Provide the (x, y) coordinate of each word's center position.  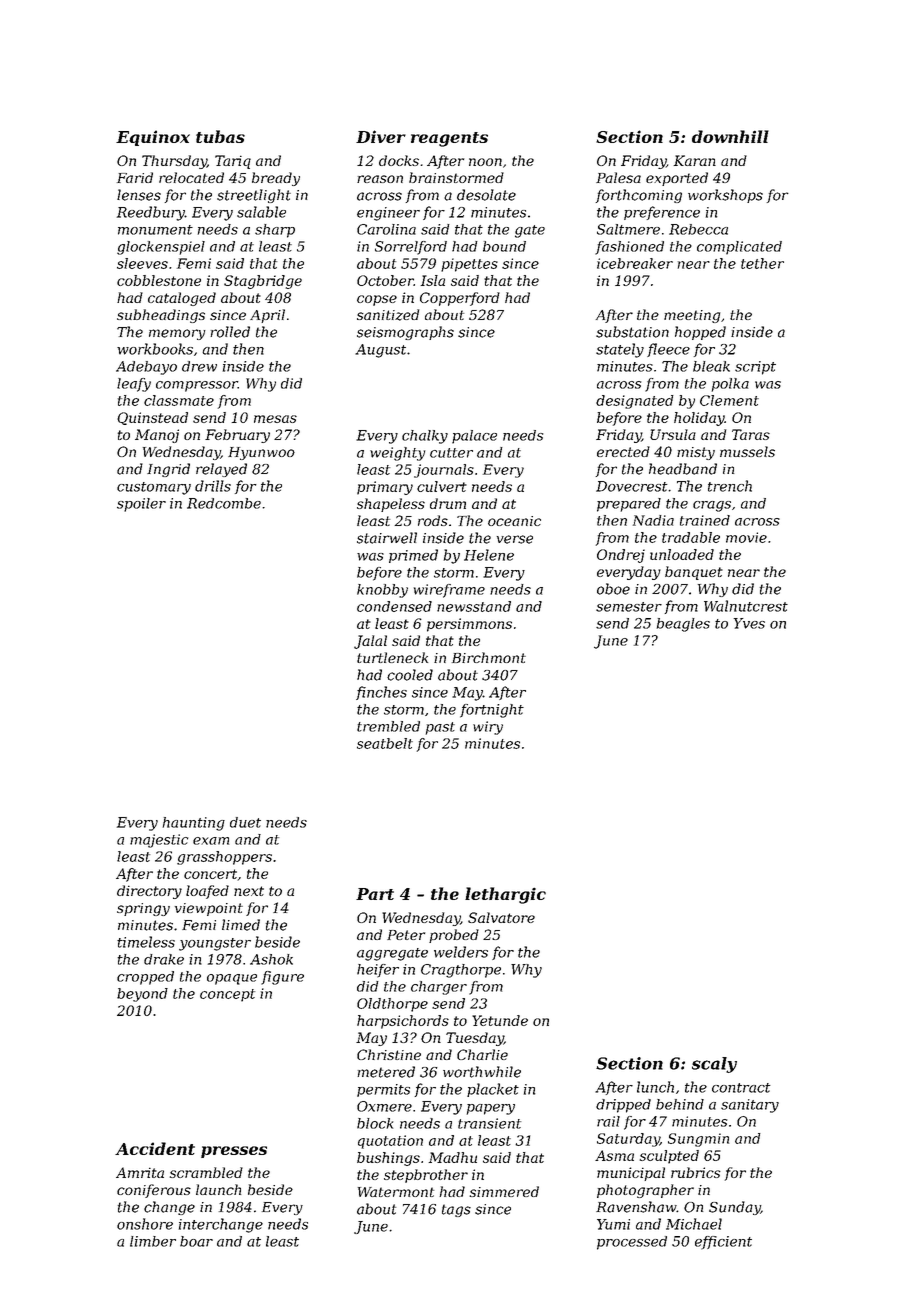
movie (746, 537)
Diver (381, 136)
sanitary (750, 1106)
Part (375, 894)
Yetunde (500, 1020)
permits (383, 1090)
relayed (221, 470)
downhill (730, 136)
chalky (425, 437)
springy (143, 909)
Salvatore (501, 917)
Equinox (153, 138)
